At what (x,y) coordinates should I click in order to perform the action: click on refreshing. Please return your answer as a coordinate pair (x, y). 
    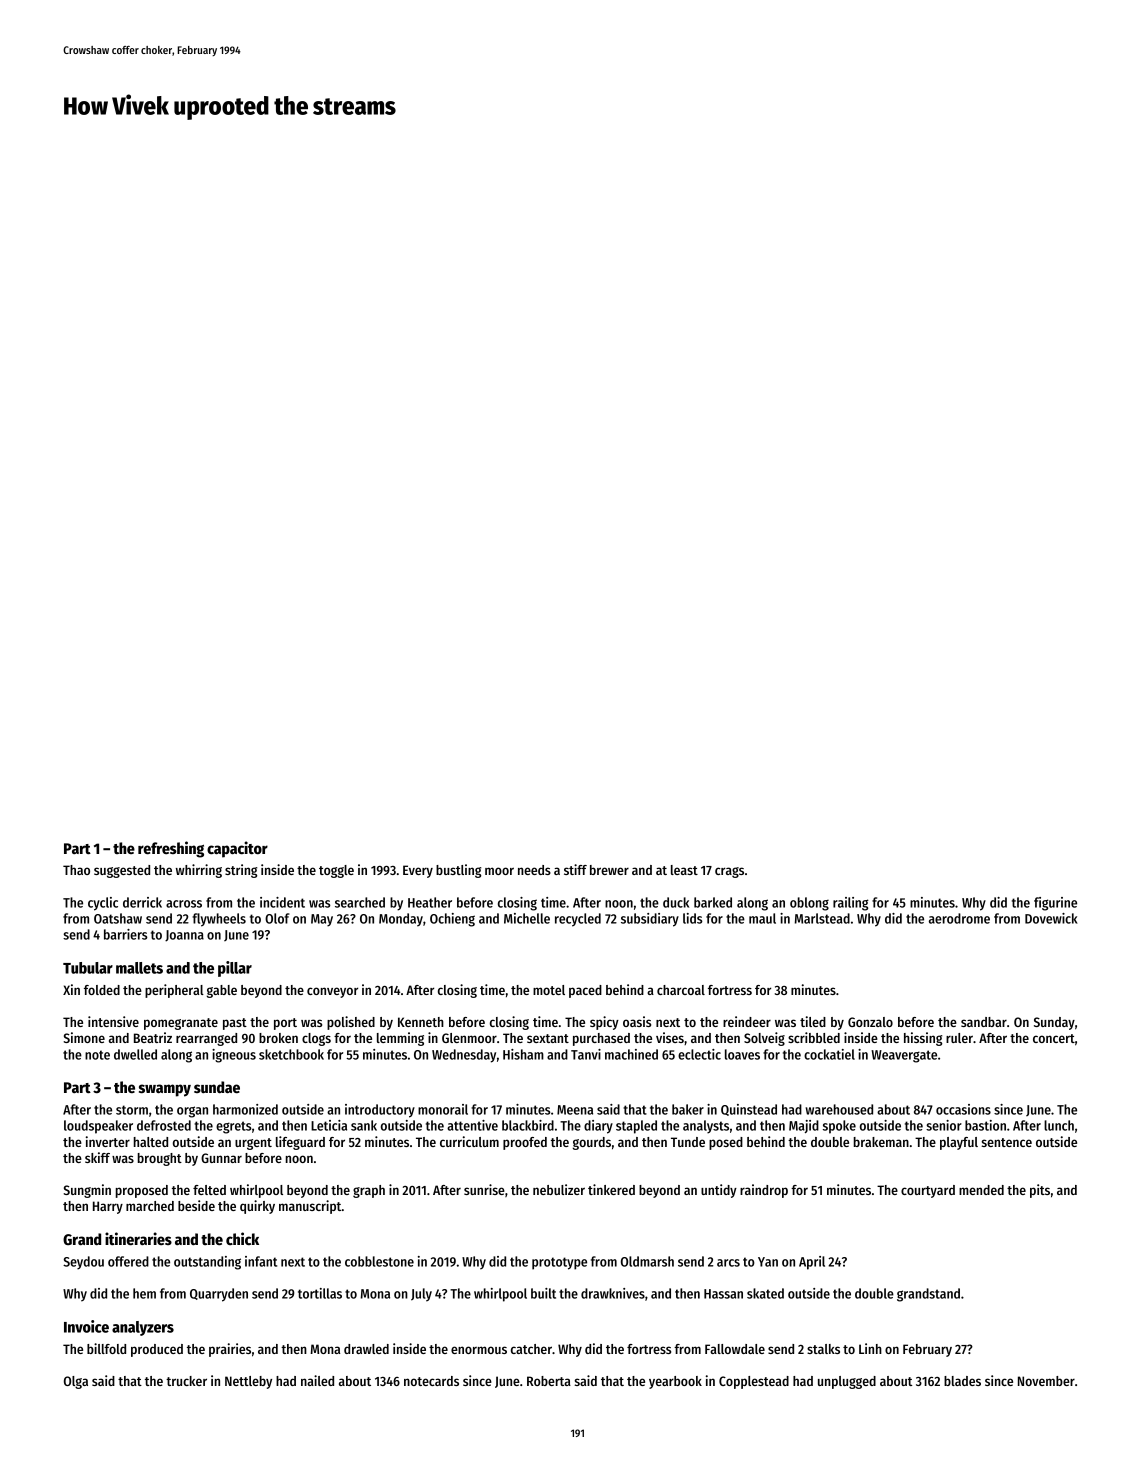
    Looking at the image, I should click on (171, 849).
